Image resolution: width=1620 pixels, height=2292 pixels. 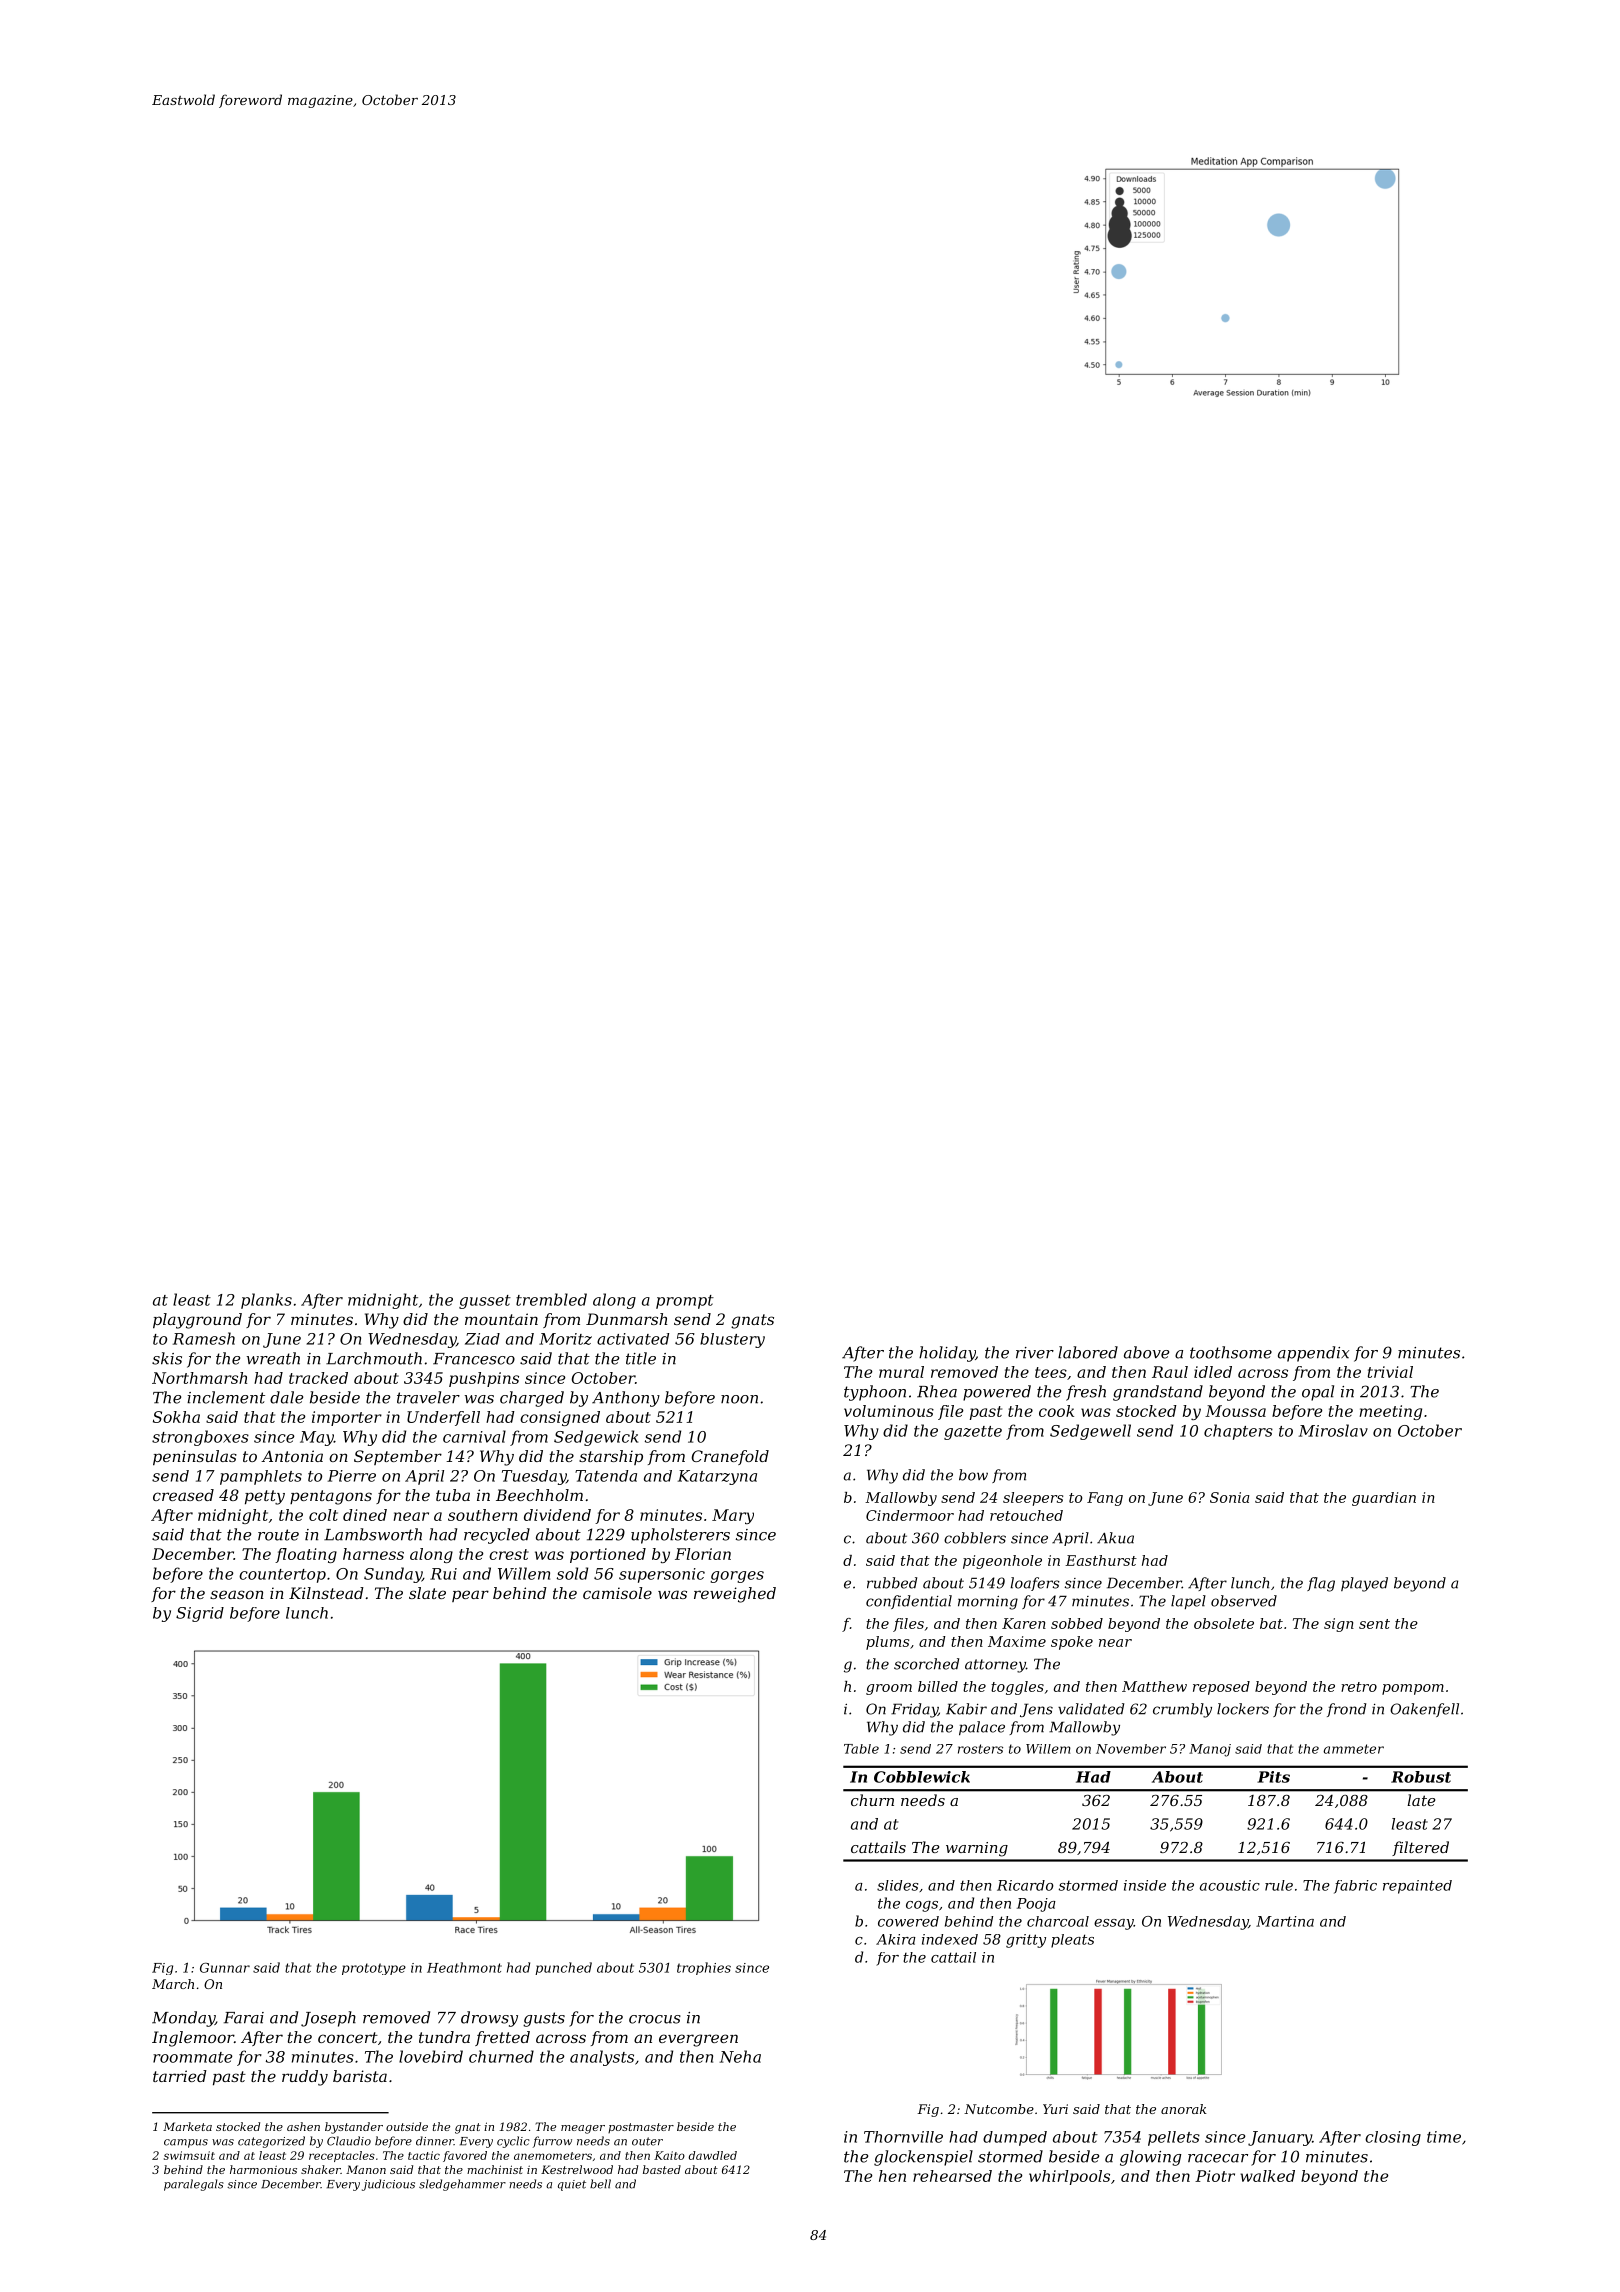 What do you see at coordinates (712, 2155) in the page?
I see `dawdled` at bounding box center [712, 2155].
